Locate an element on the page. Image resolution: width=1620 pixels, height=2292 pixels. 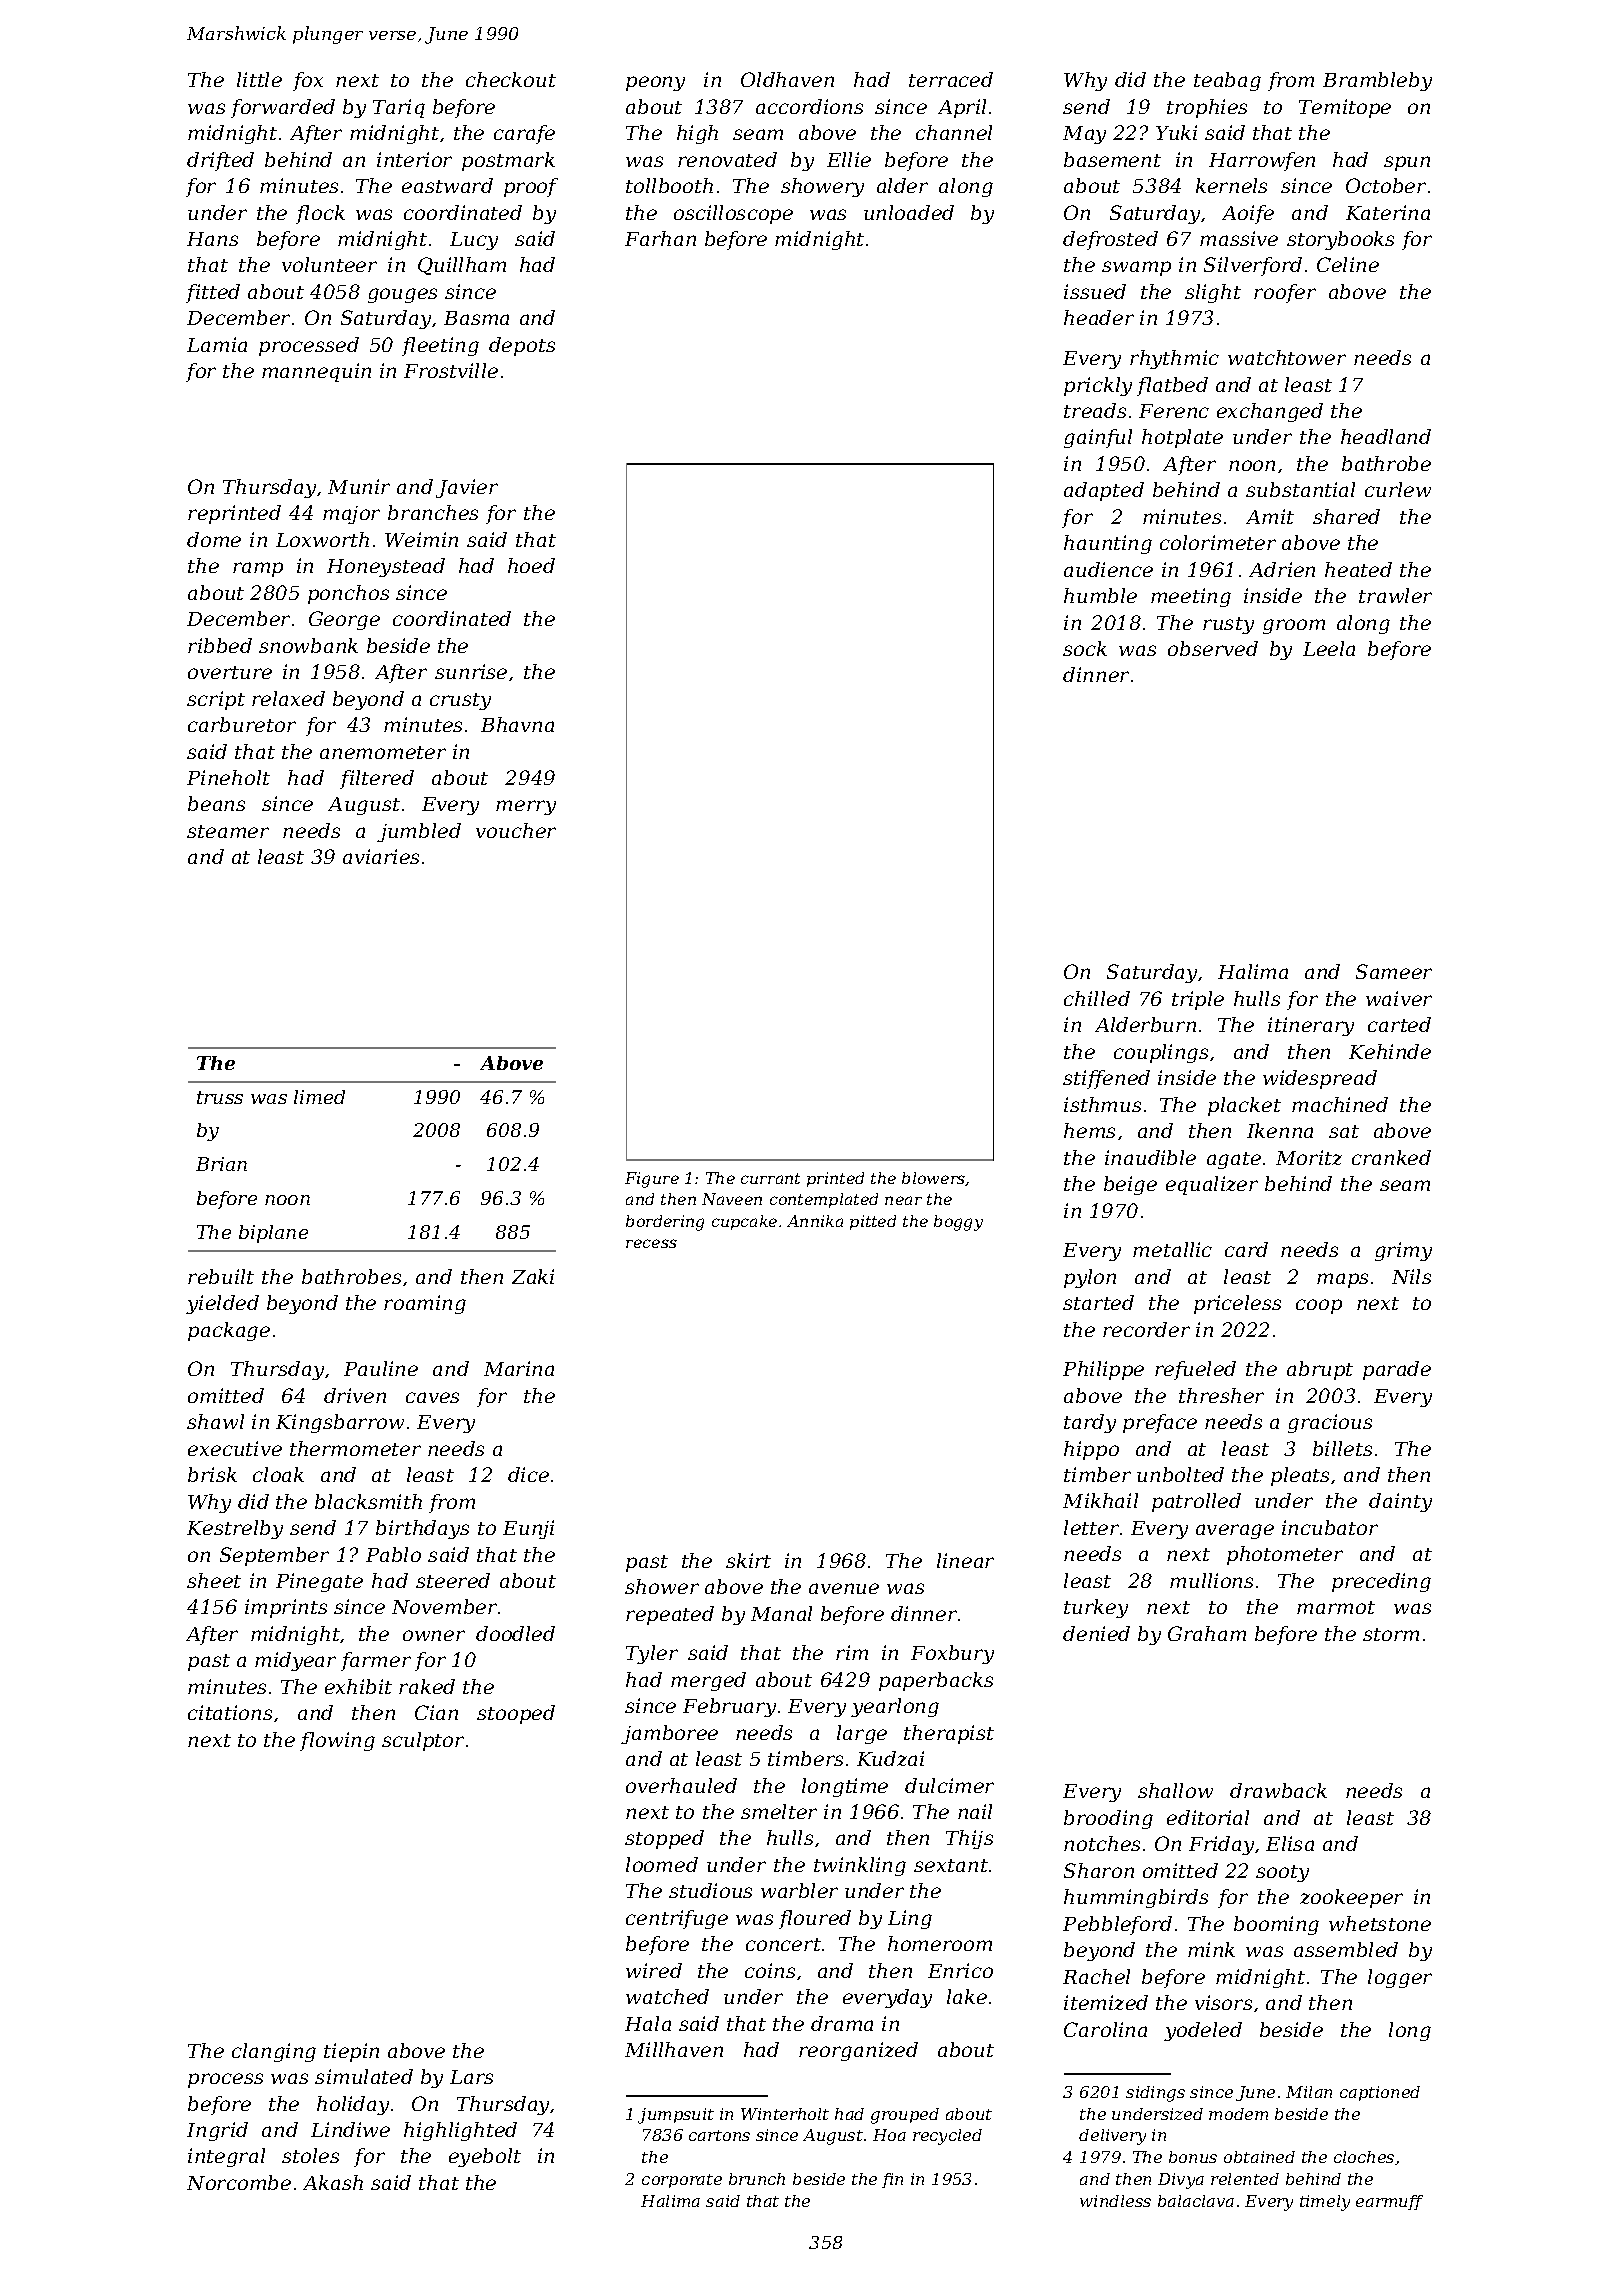
grimy is located at coordinates (1403, 1251).
